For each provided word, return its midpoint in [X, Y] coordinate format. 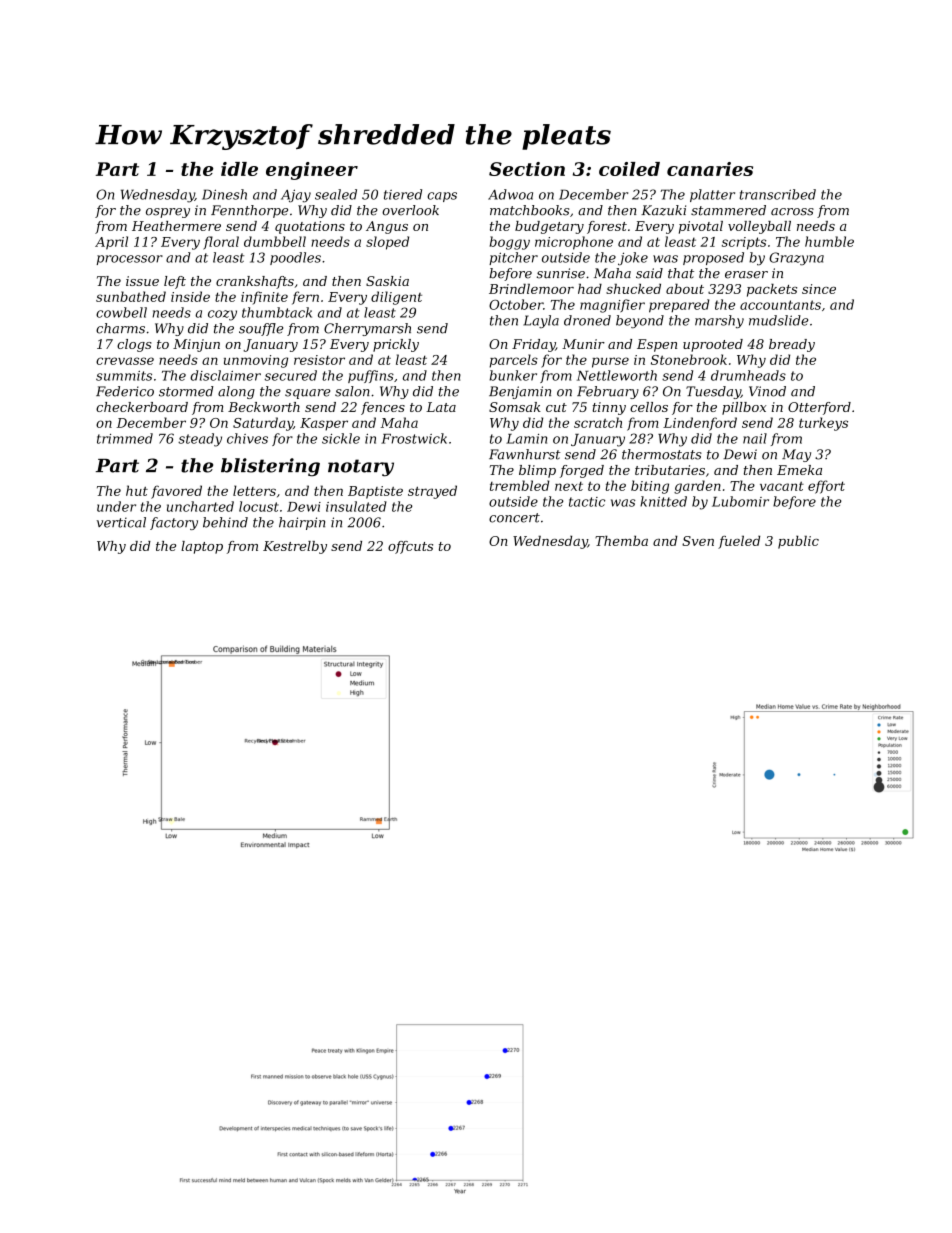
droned [587, 320]
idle [239, 169]
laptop [202, 547]
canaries [710, 169]
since [819, 289]
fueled [739, 542]
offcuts [410, 547]
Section [527, 169]
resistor [319, 360]
